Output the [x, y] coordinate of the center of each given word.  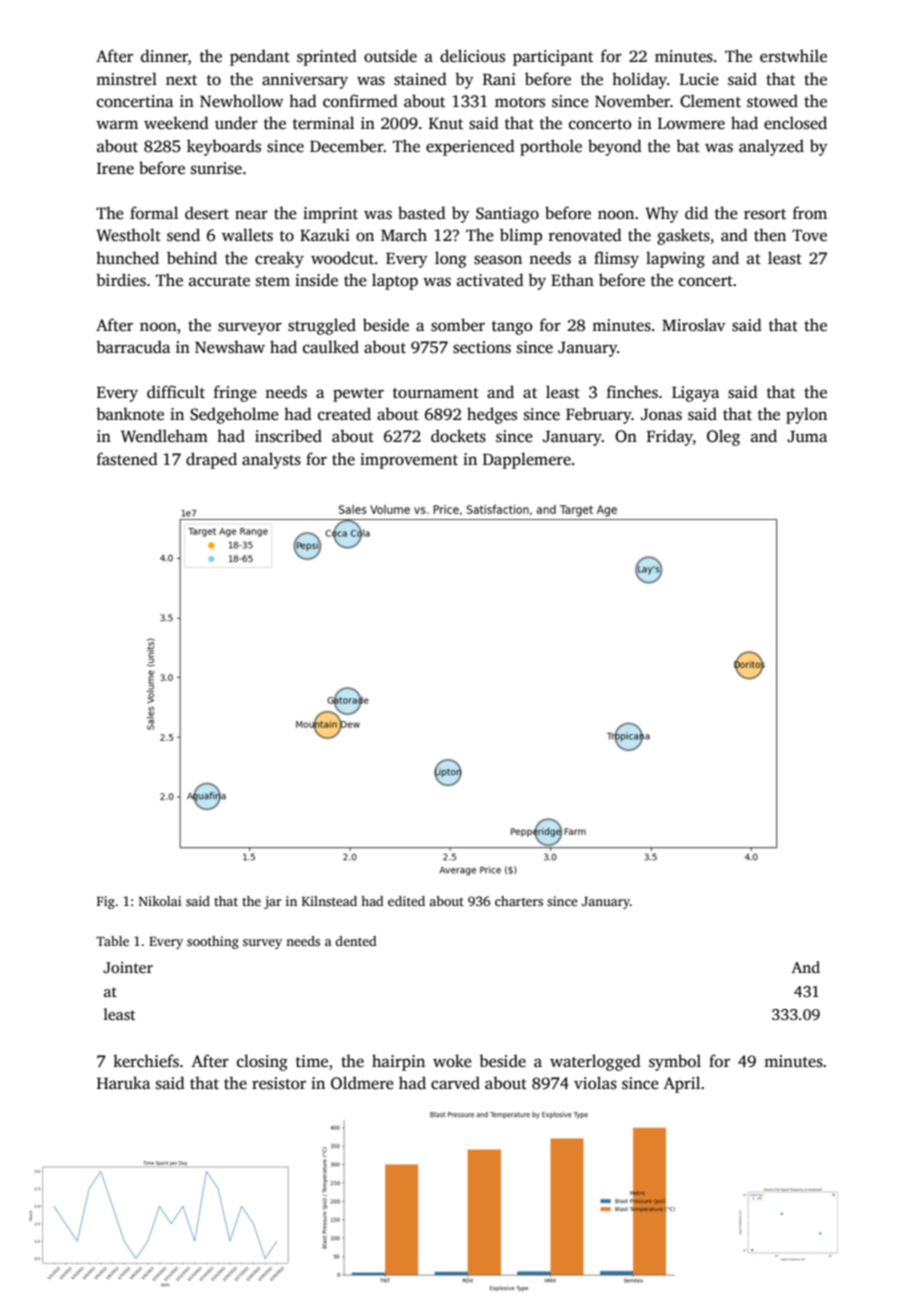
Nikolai [160, 901]
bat [688, 145]
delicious [472, 56]
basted [422, 213]
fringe [235, 393]
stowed [772, 101]
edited [406, 901]
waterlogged [595, 1062]
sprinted [327, 57]
